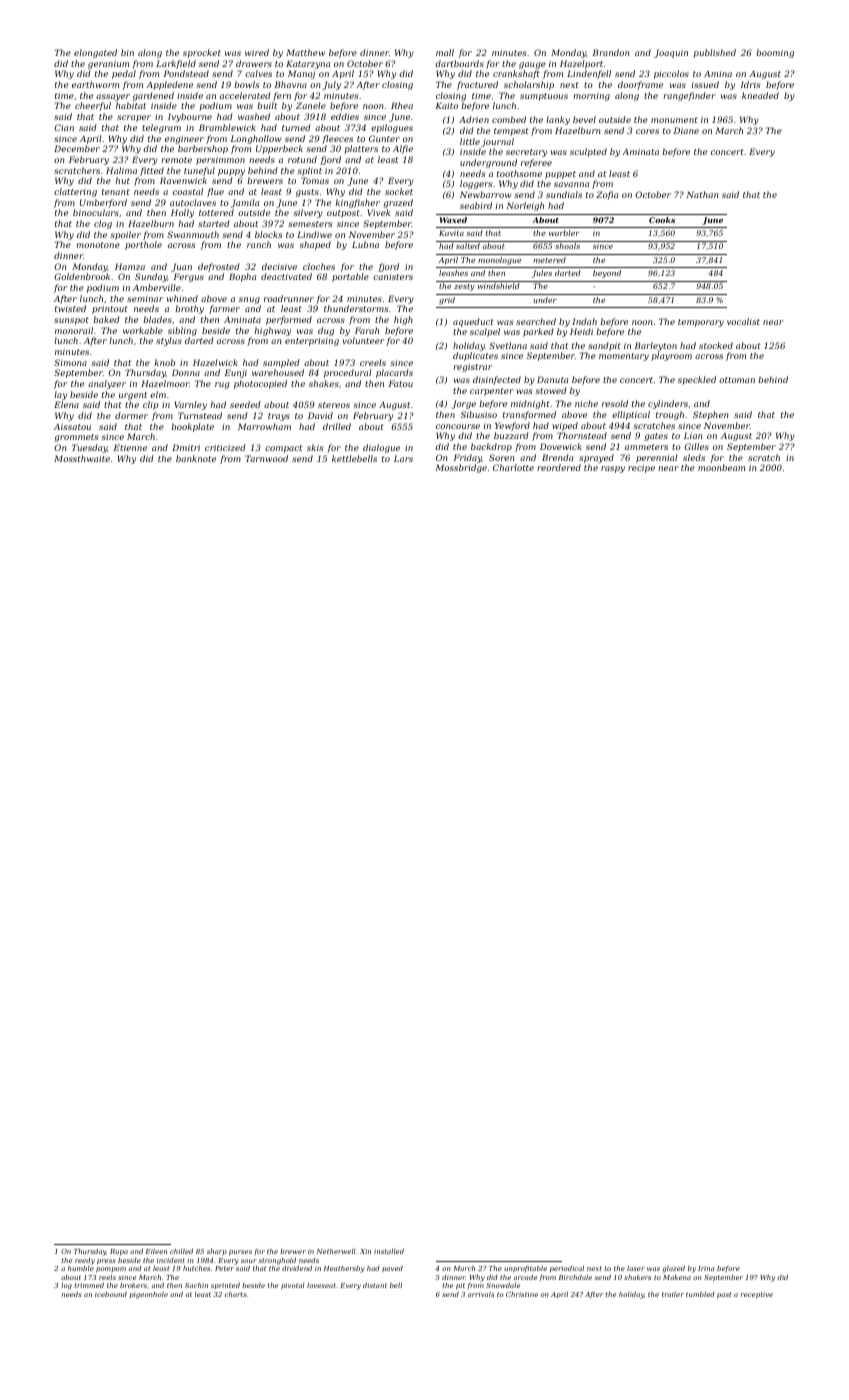 Image resolution: width=849 pixels, height=1400 pixels. What do you see at coordinates (461, 468) in the screenshot?
I see `Mossbridge` at bounding box center [461, 468].
